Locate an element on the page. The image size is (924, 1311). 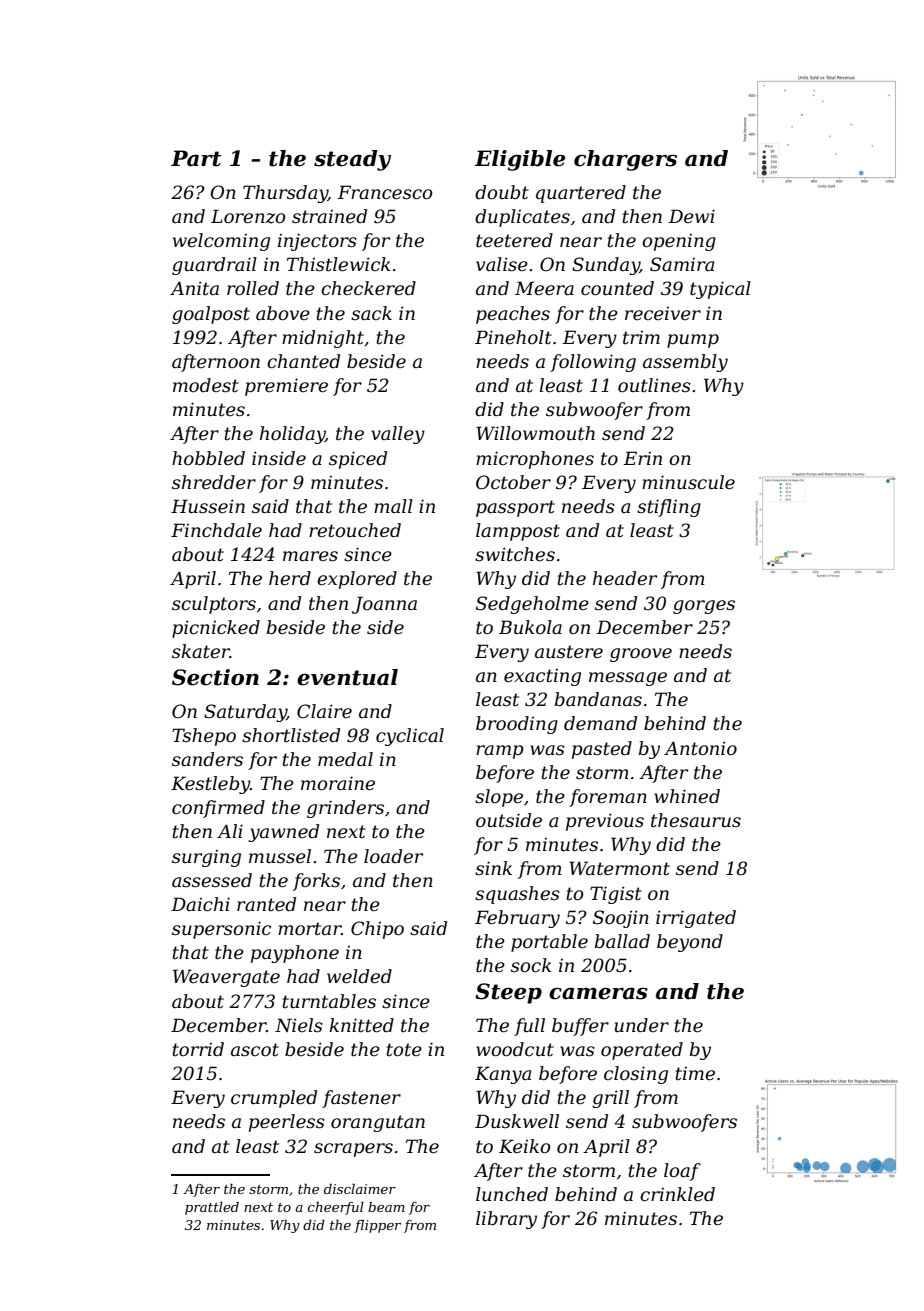
operated is located at coordinates (642, 1051).
